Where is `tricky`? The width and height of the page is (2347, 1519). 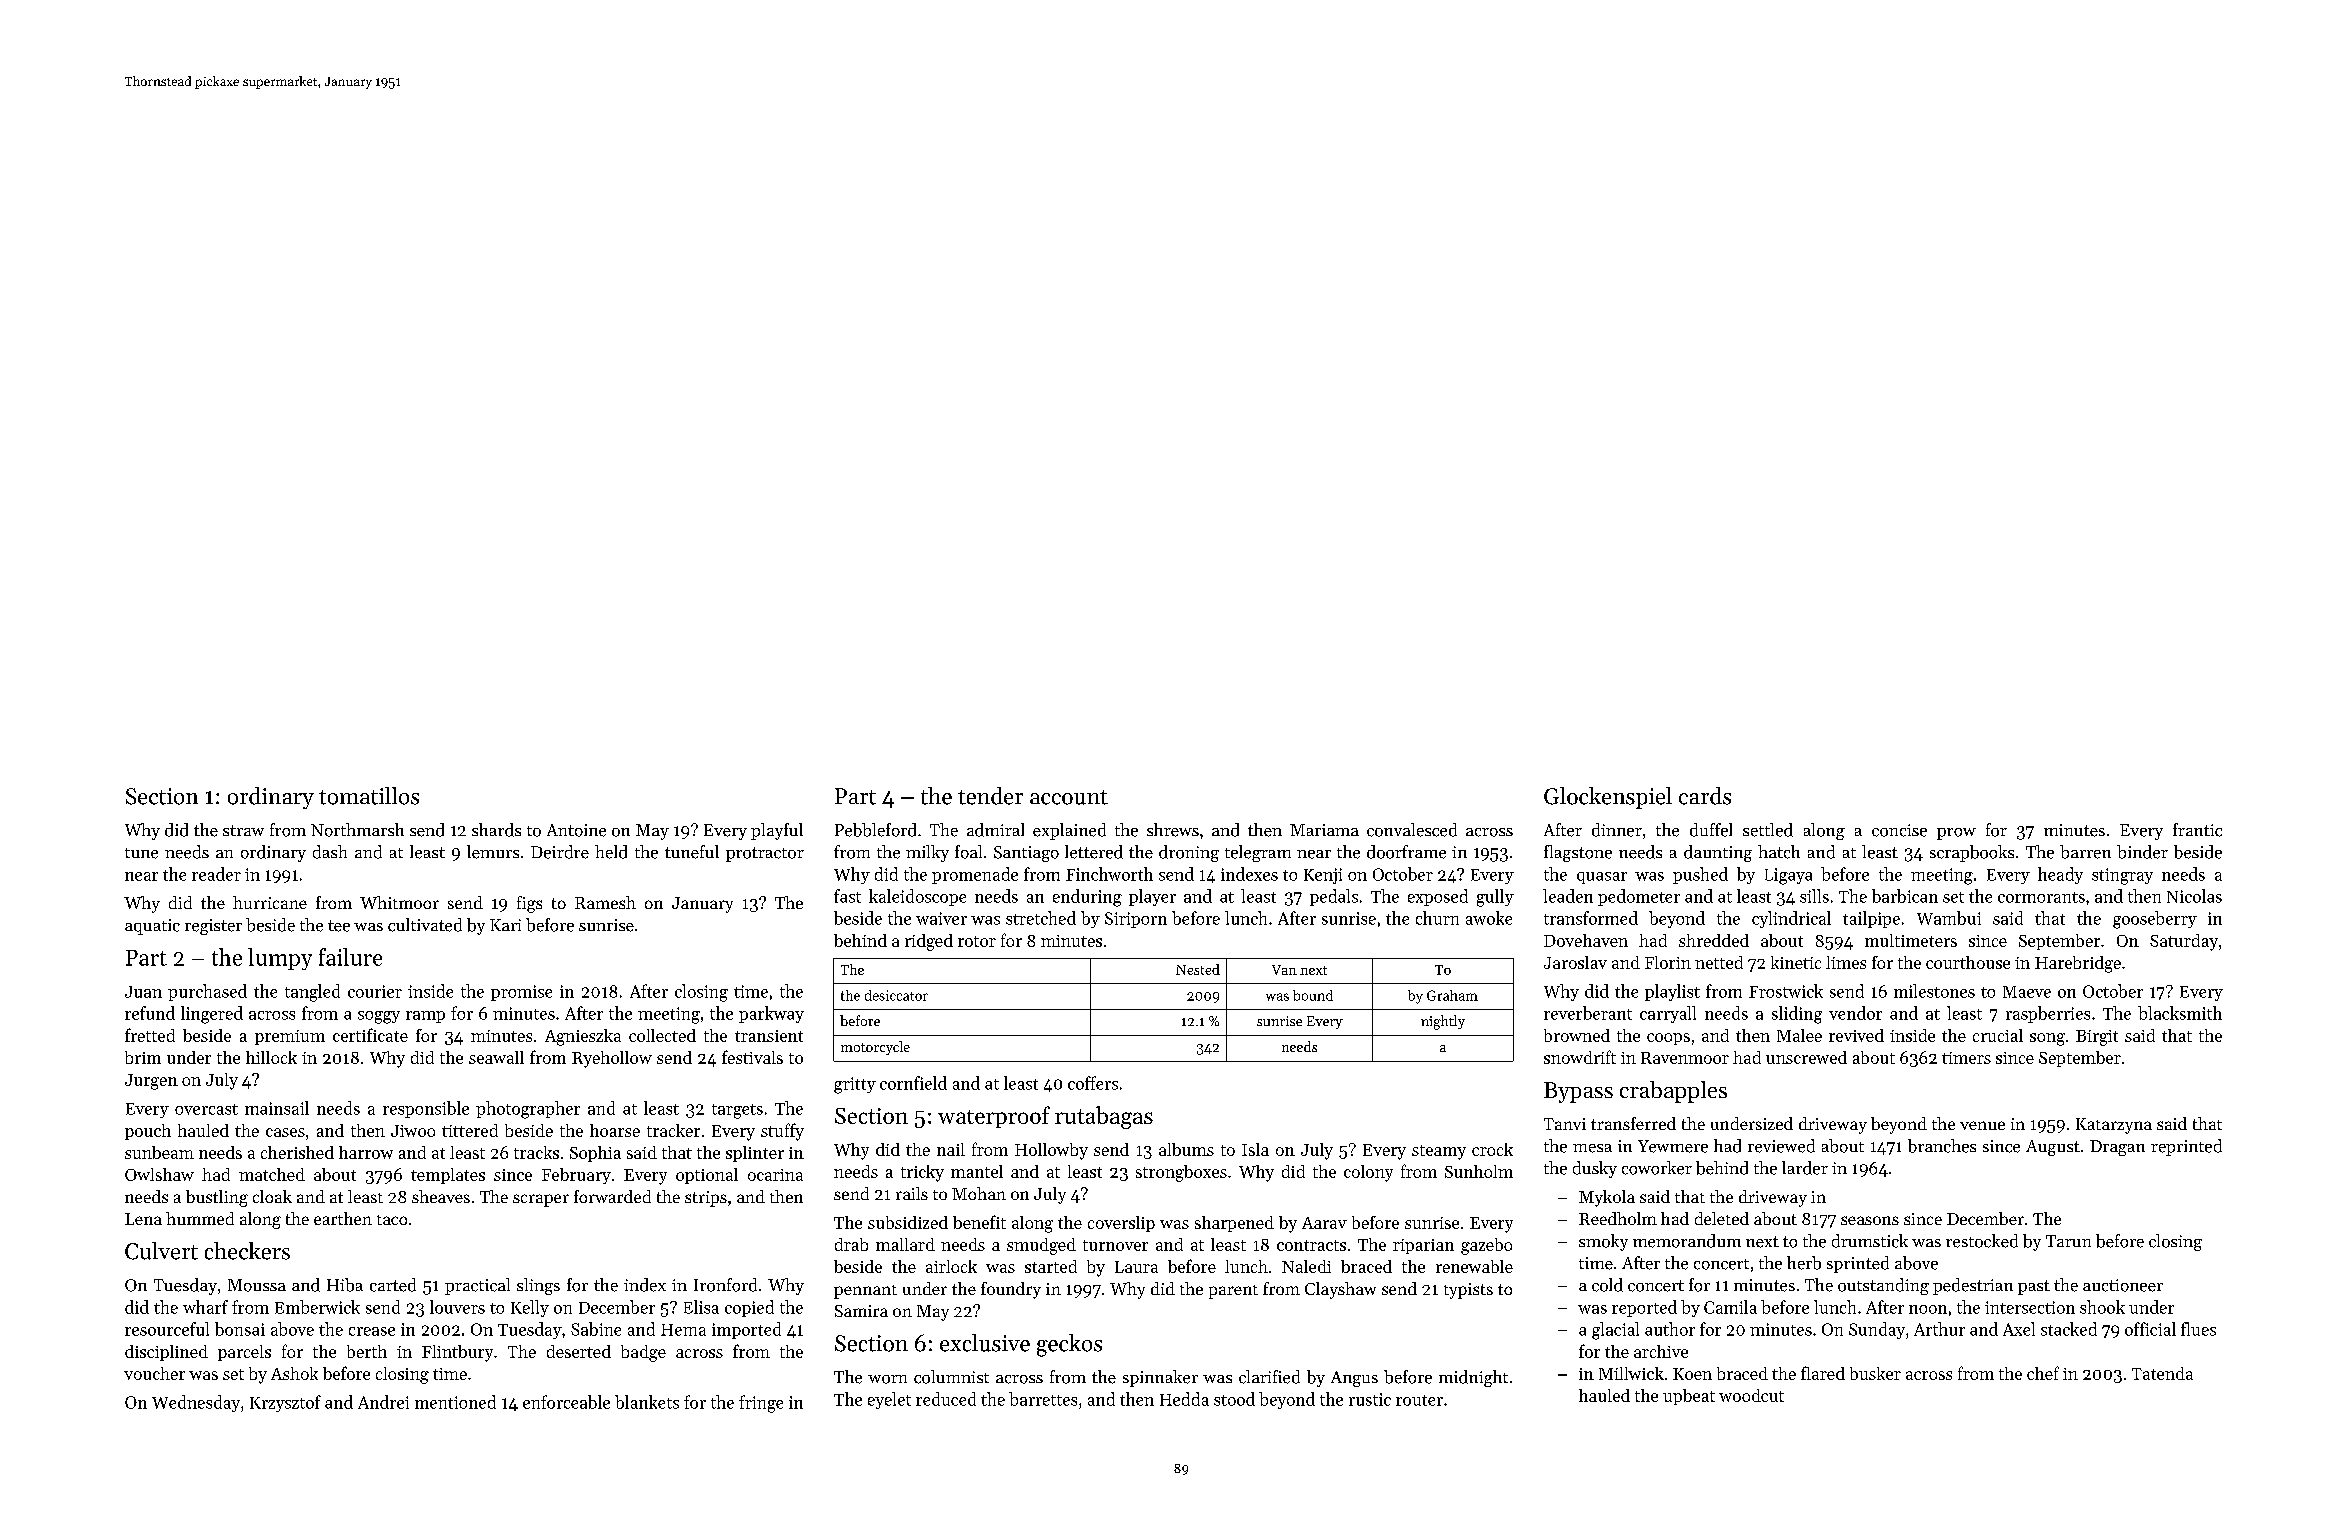 tricky is located at coordinates (922, 1173).
